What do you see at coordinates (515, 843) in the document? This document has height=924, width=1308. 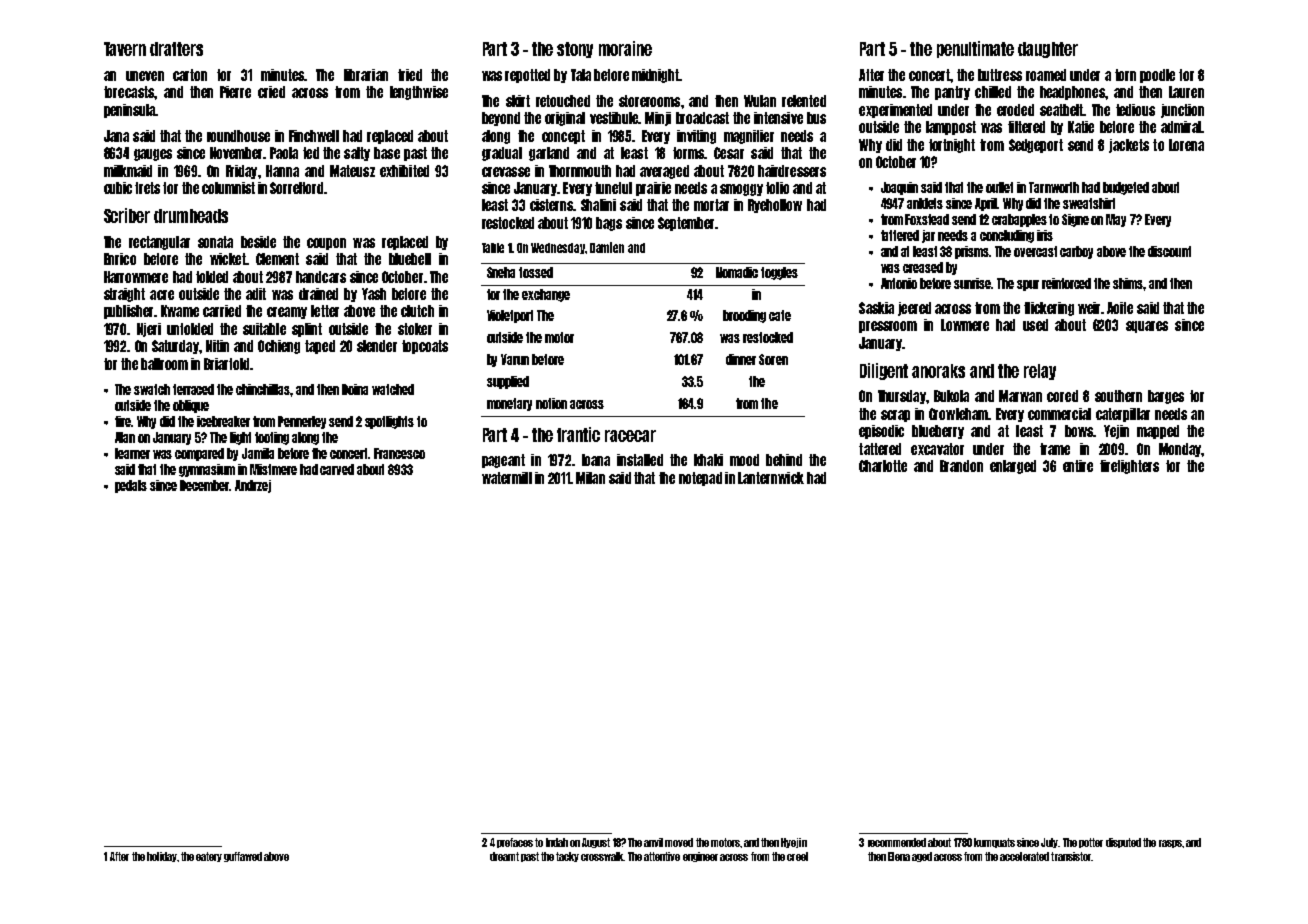 I see `prefaces` at bounding box center [515, 843].
